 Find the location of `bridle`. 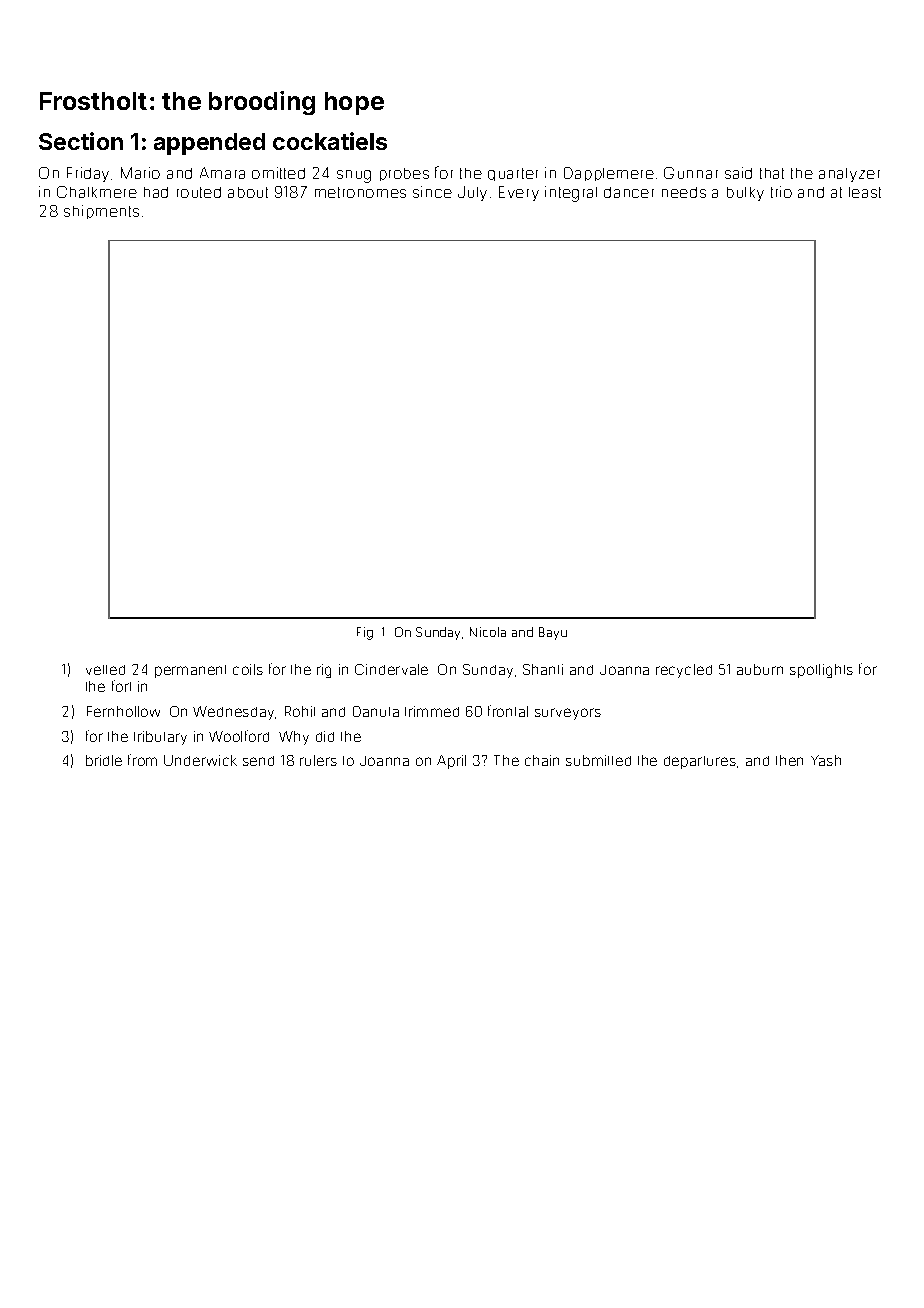

bridle is located at coordinates (104, 760).
